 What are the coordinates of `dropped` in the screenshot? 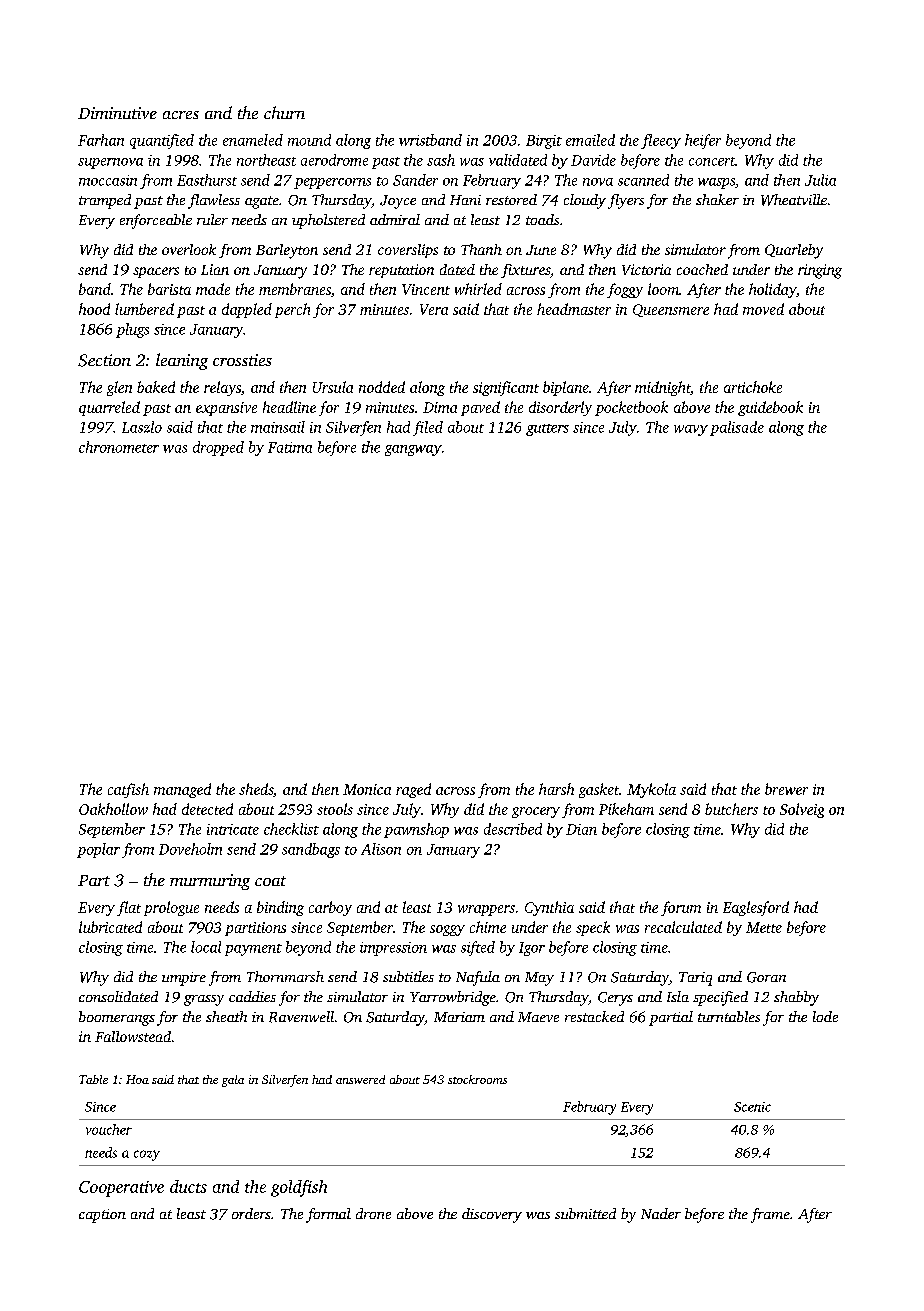 It's located at (218, 448).
